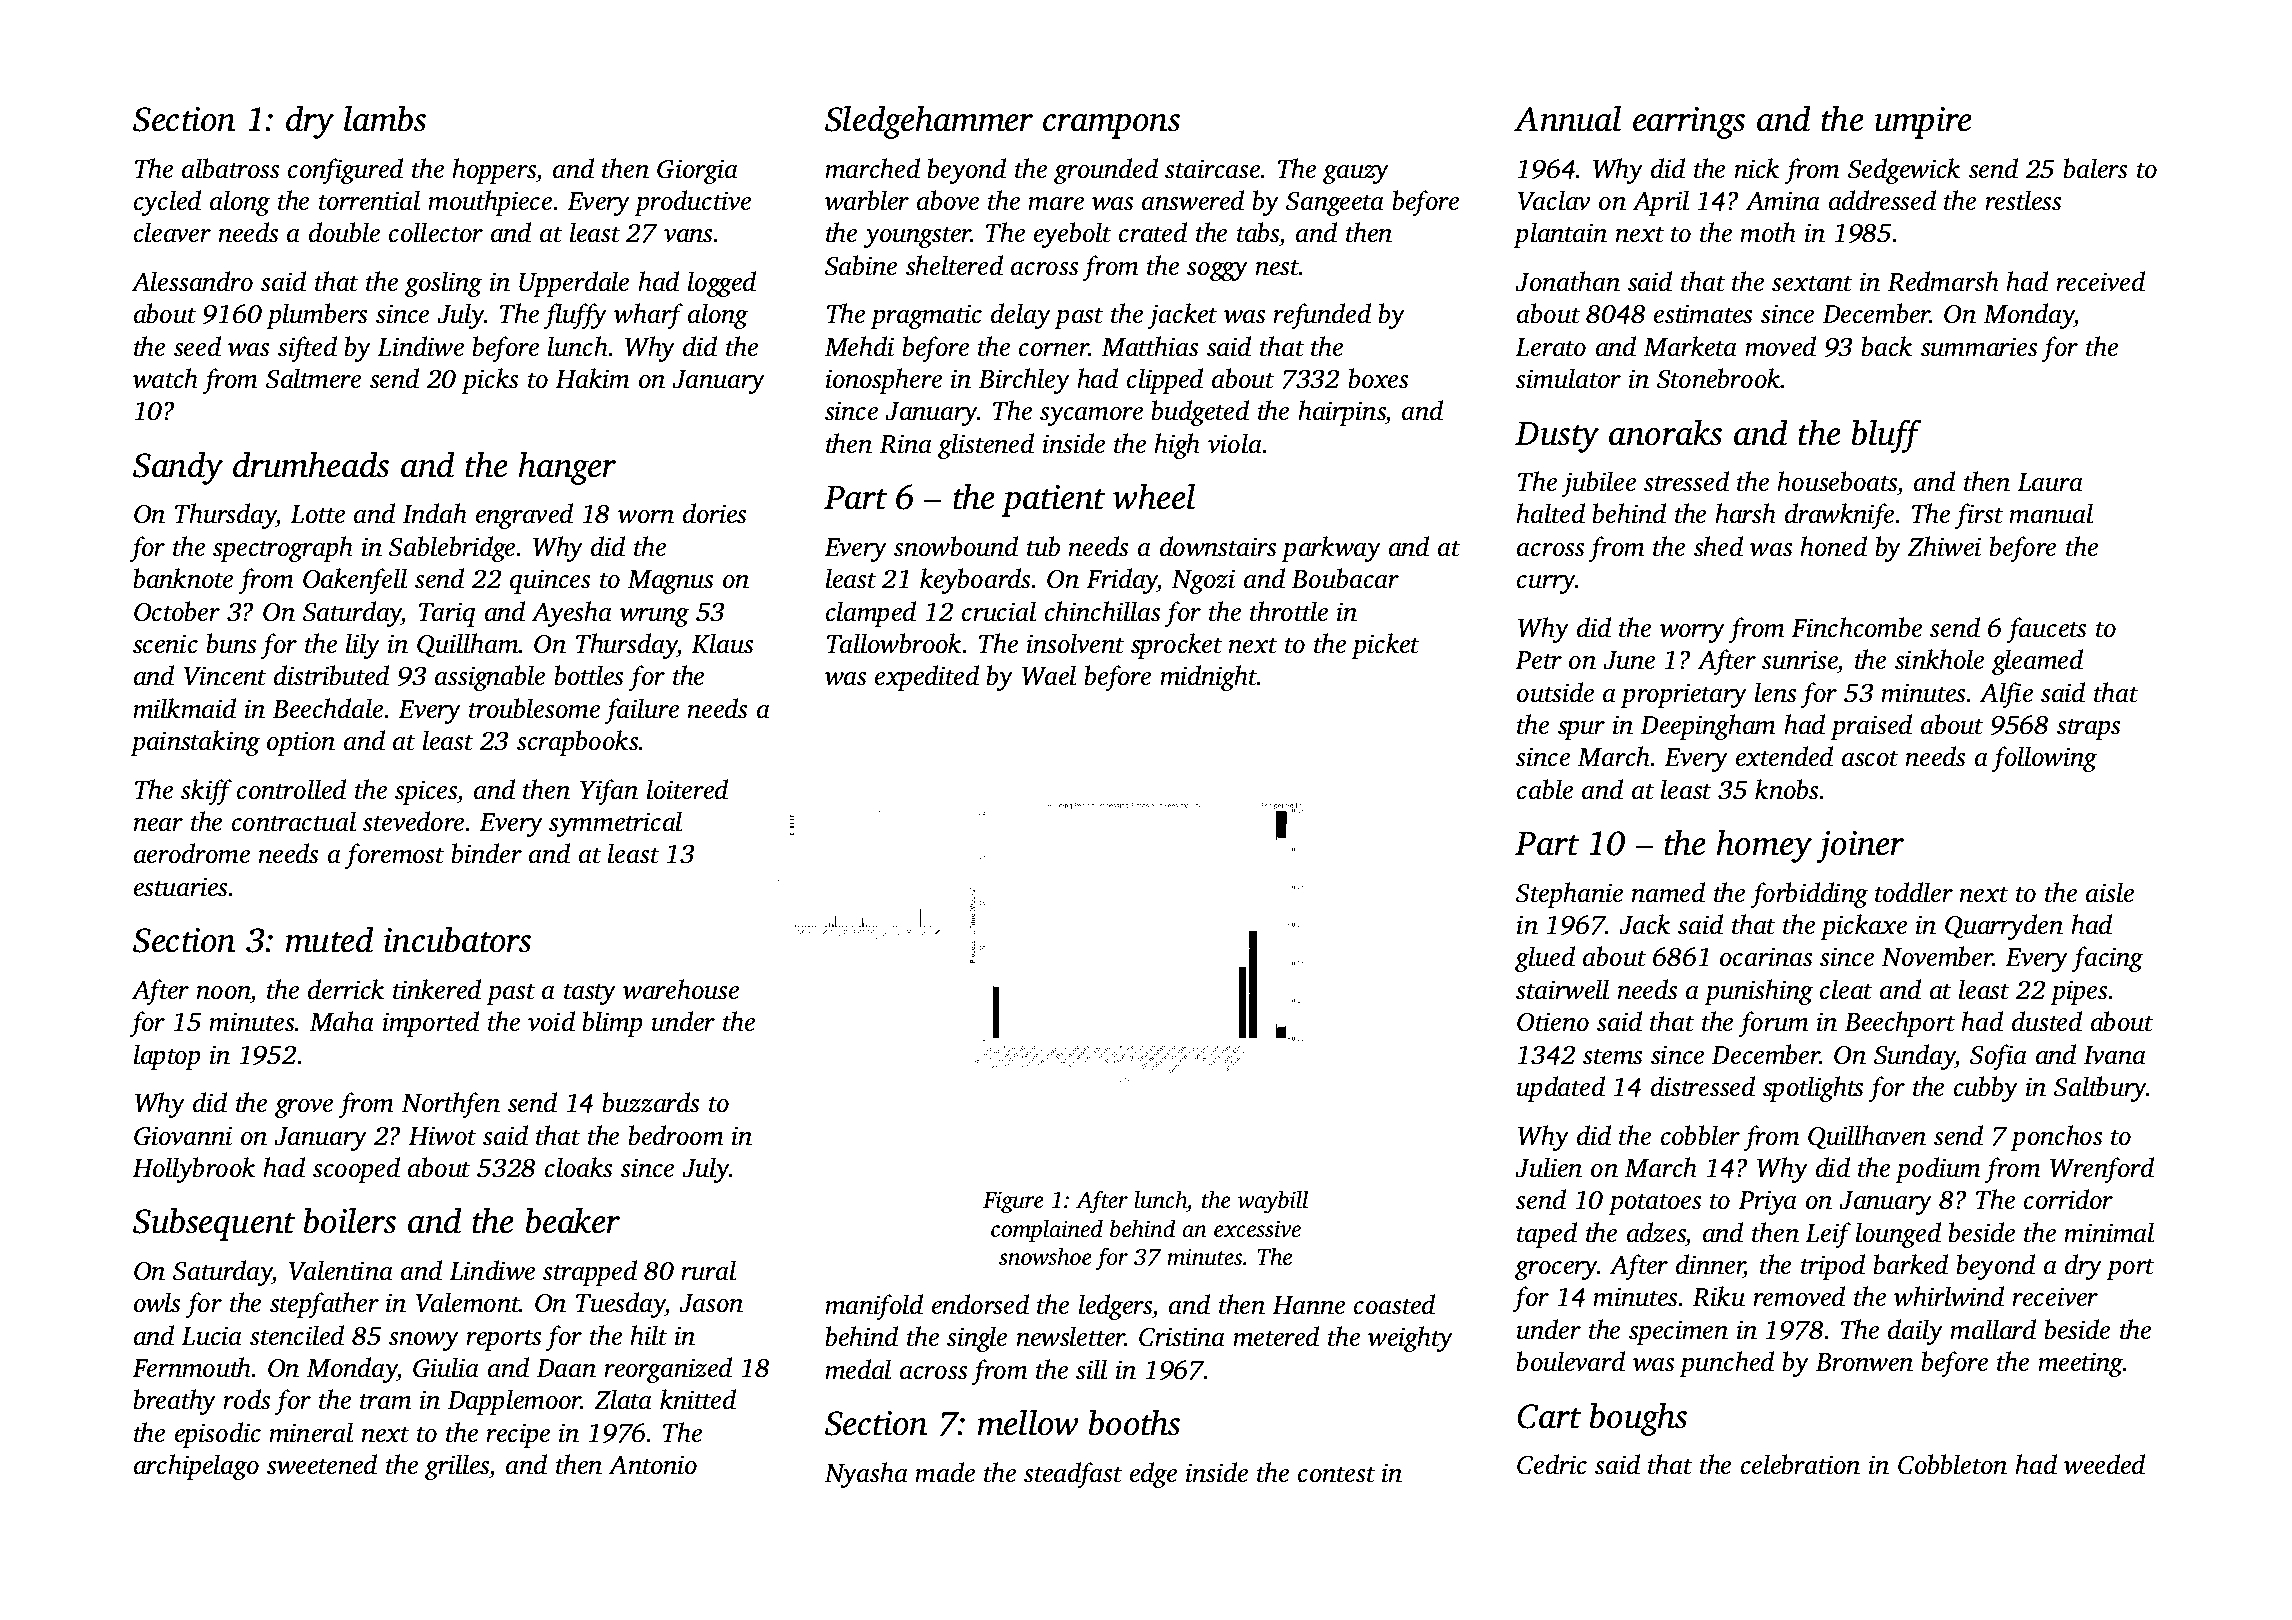  I want to click on earrings, so click(1689, 123).
